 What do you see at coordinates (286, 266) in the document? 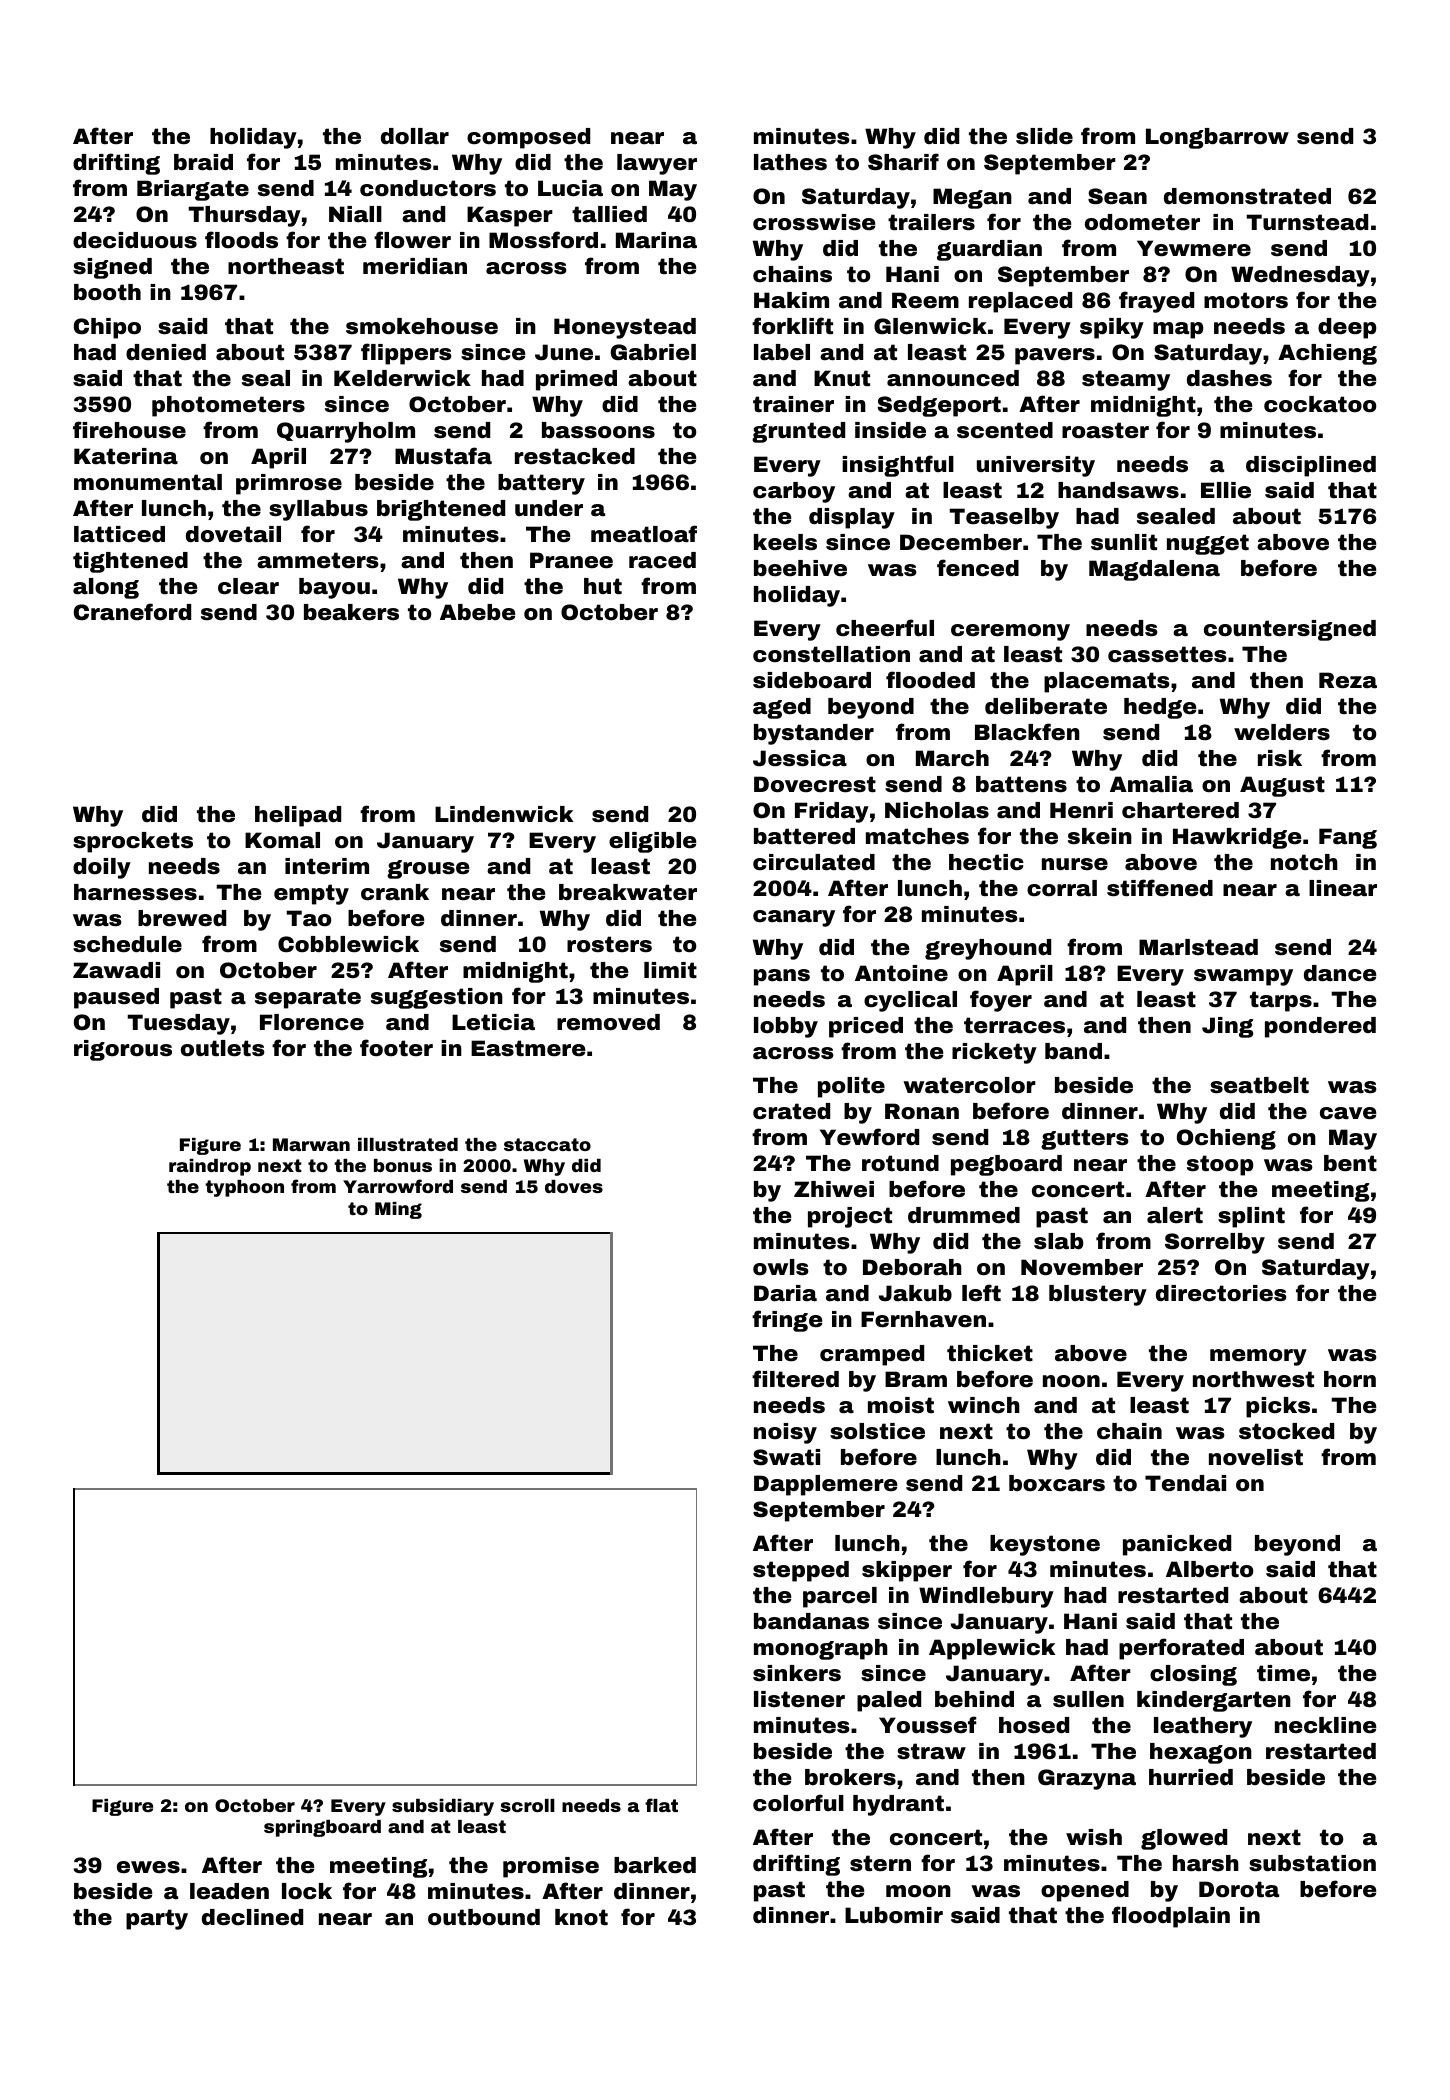
I see `northeast` at bounding box center [286, 266].
